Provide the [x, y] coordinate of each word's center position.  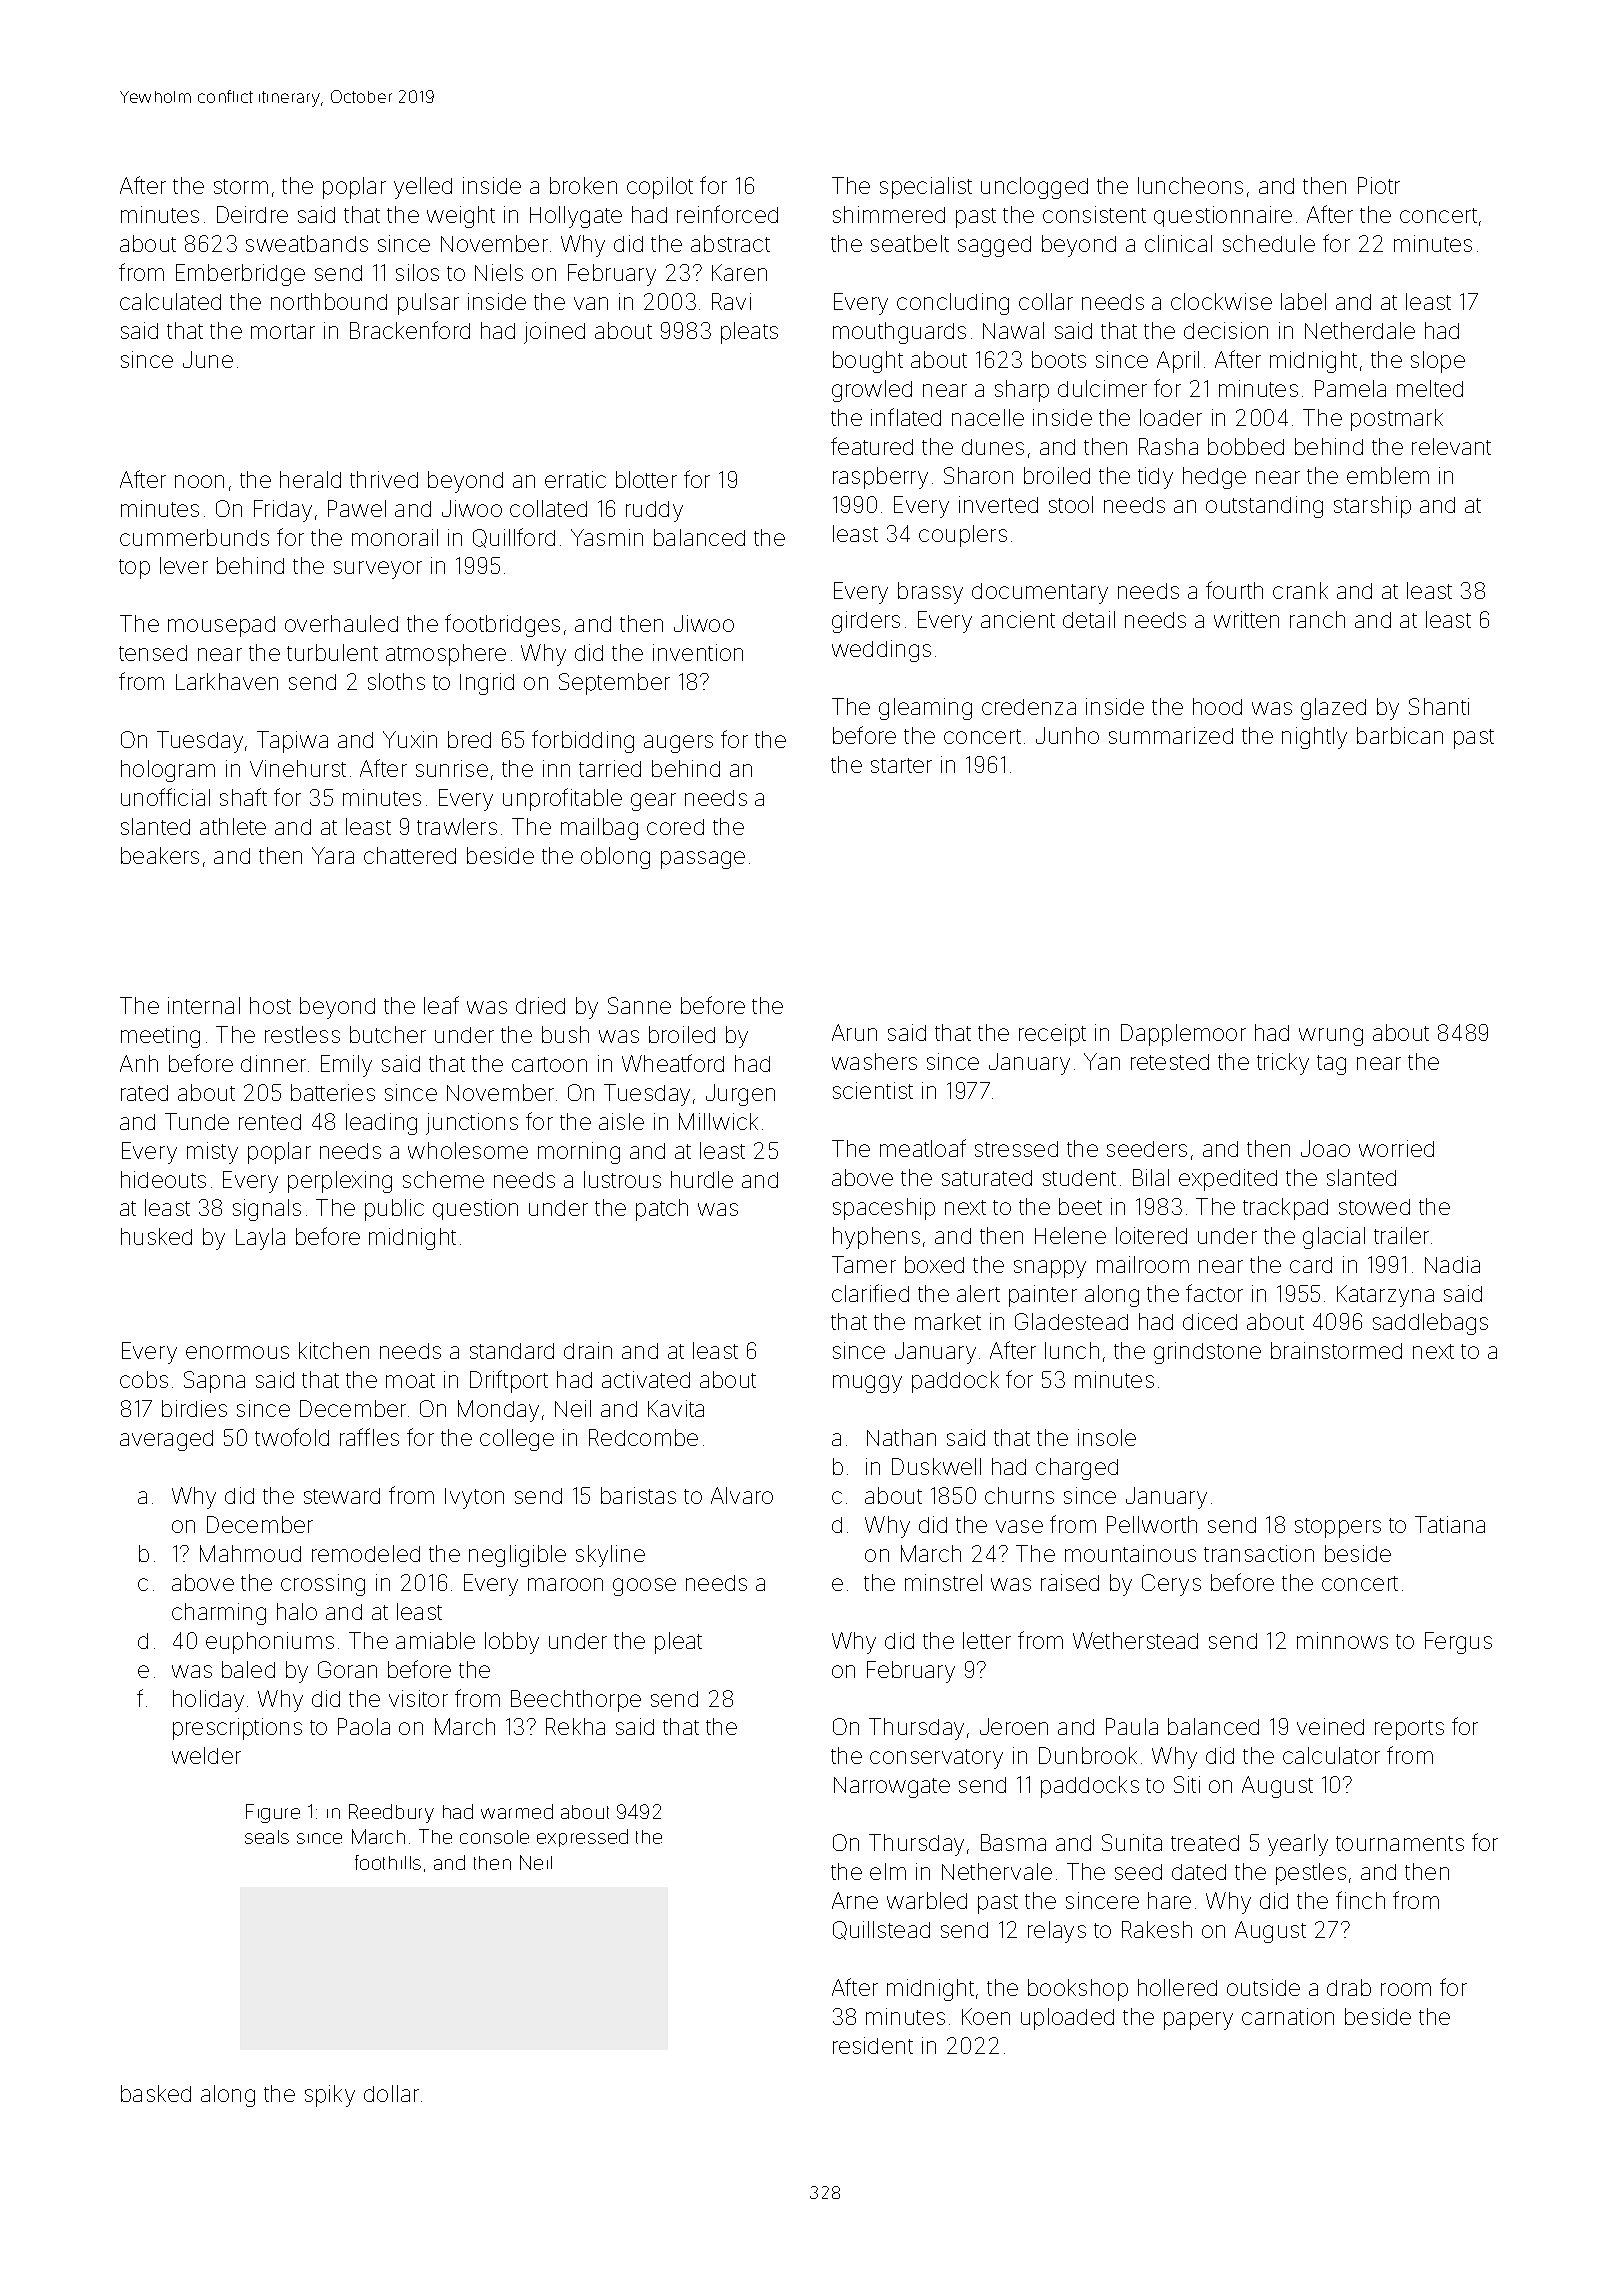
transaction [1259, 1553]
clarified [870, 1293]
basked [156, 2093]
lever [184, 565]
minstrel [943, 1582]
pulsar [428, 304]
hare [1169, 1900]
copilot [660, 188]
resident [873, 2045]
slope [1438, 362]
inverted [998, 504]
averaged [166, 1440]
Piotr [1379, 185]
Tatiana [1450, 1524]
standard [512, 1351]
